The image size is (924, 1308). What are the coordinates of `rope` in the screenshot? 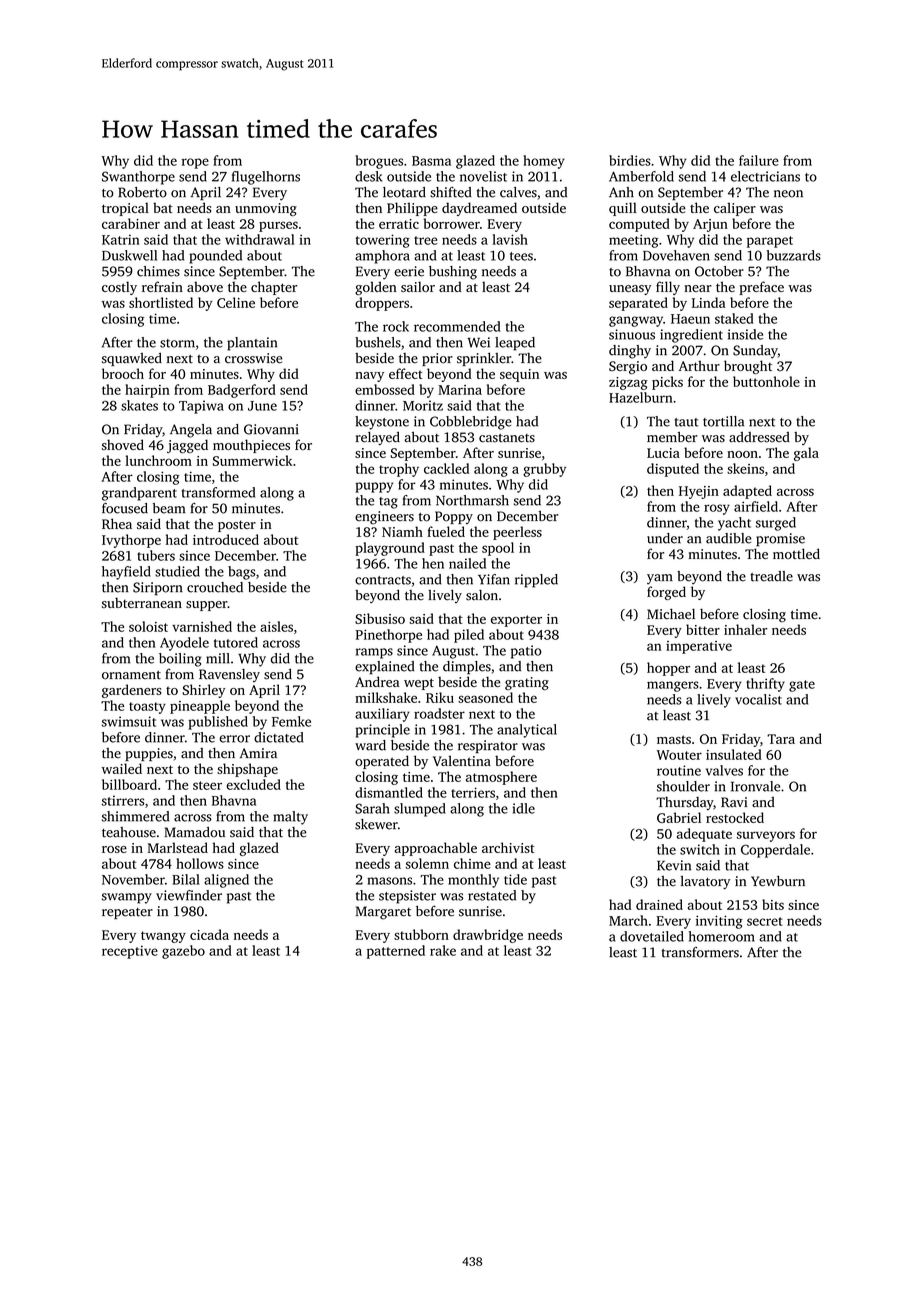 It's located at (195, 163).
